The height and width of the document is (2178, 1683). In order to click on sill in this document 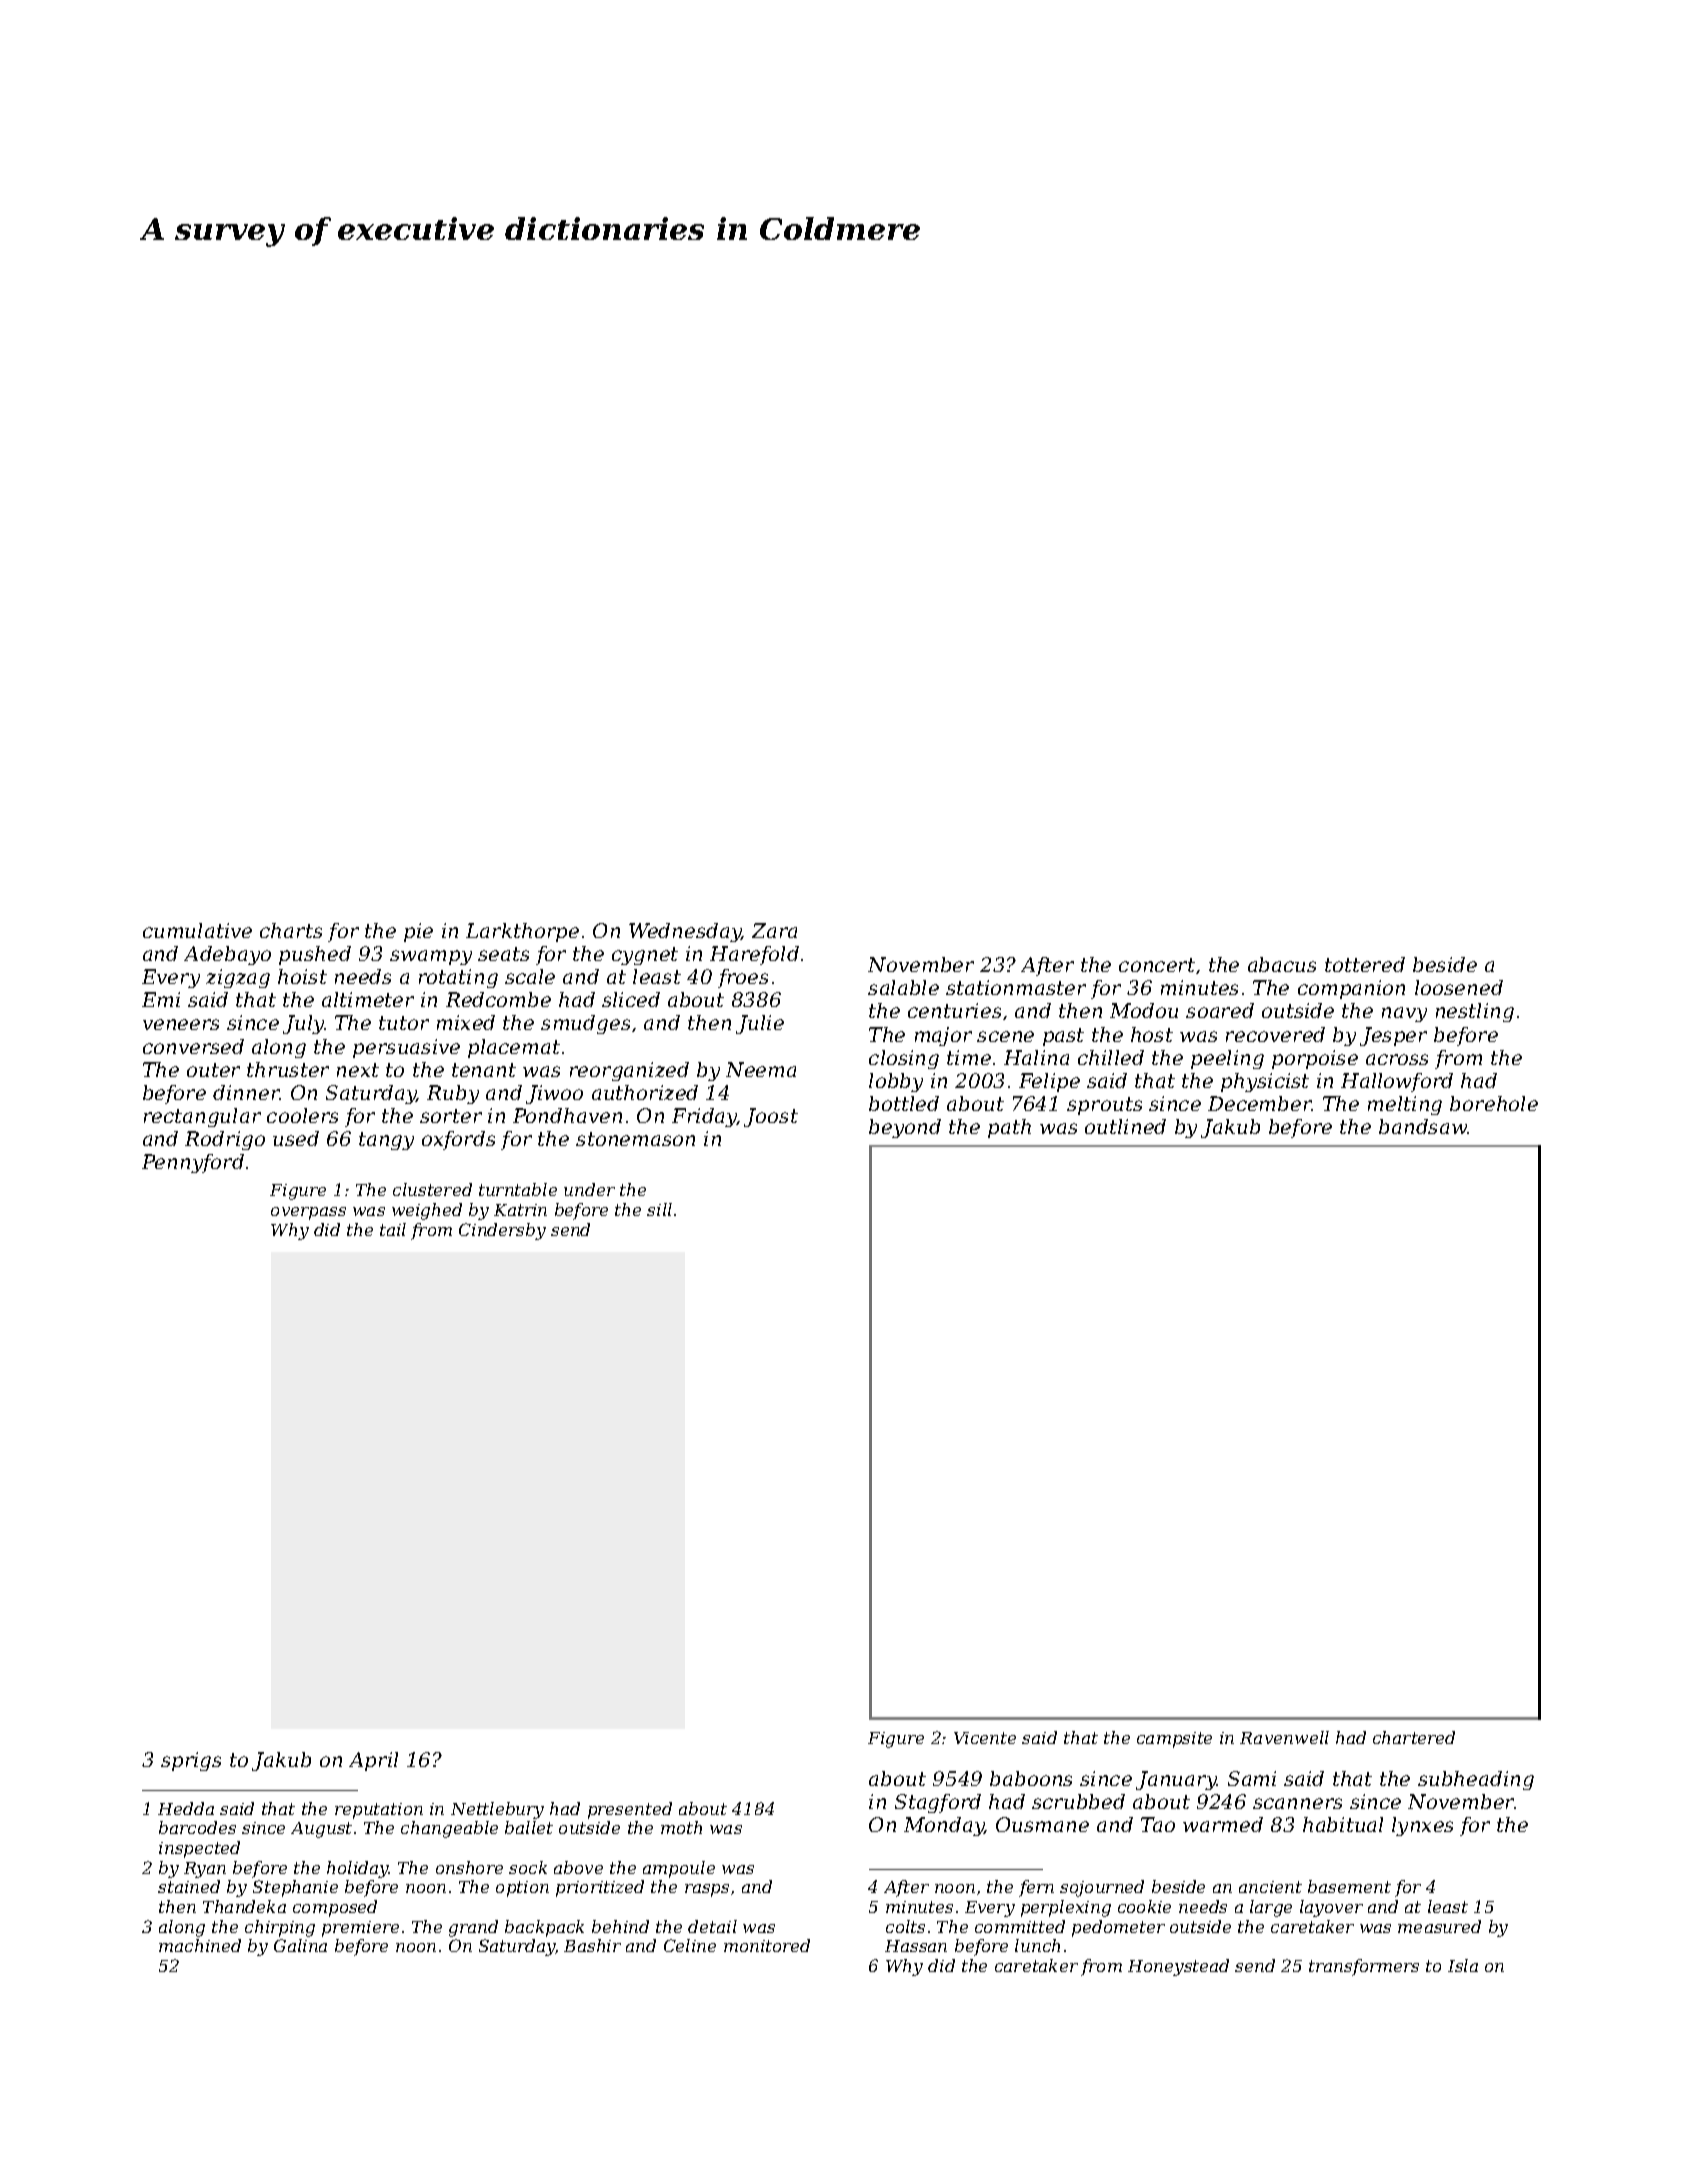, I will do `click(659, 1209)`.
